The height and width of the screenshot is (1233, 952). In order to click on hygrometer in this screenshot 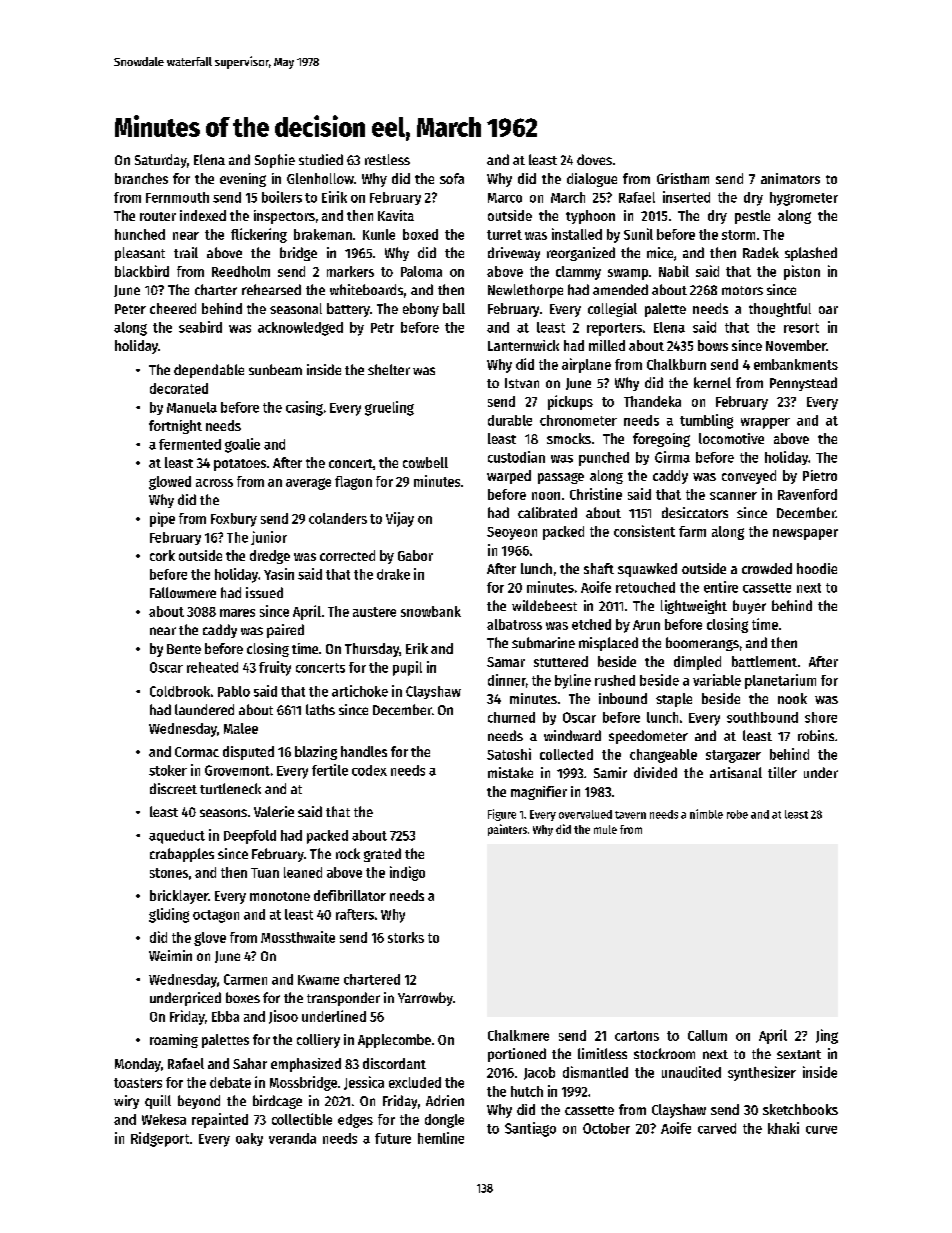, I will do `click(804, 199)`.
